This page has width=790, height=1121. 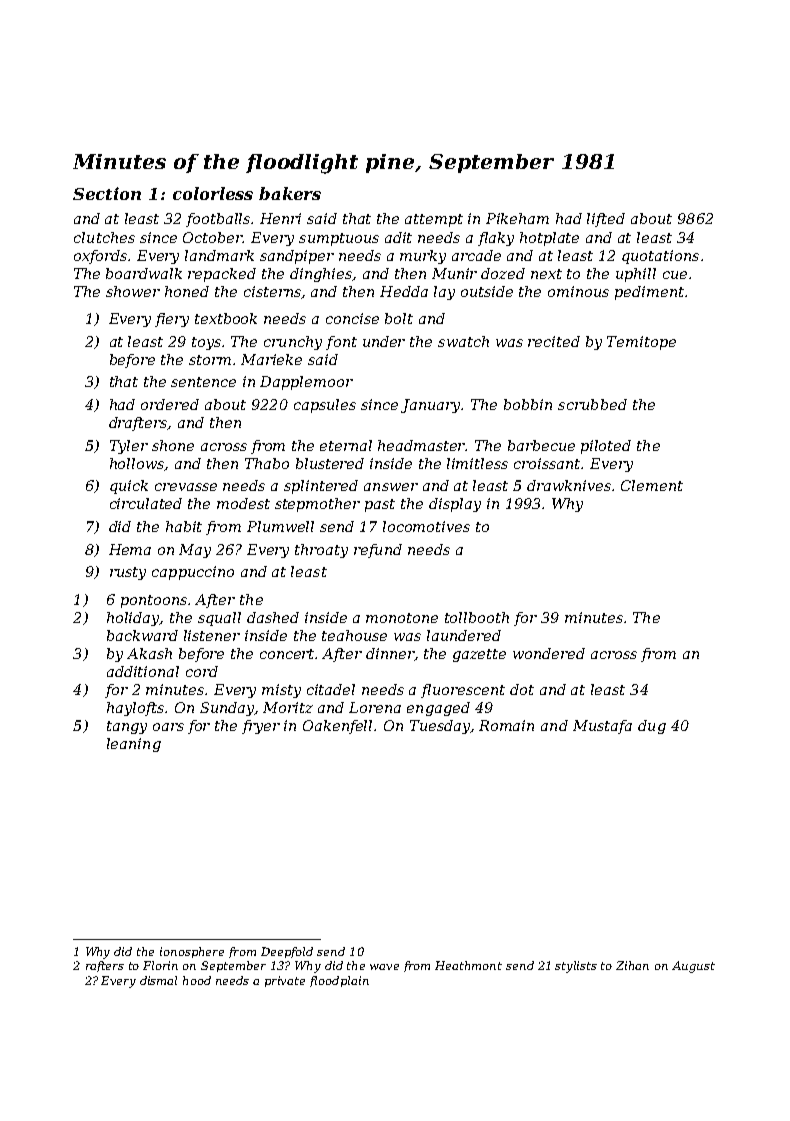 What do you see at coordinates (660, 257) in the page?
I see `quotations` at bounding box center [660, 257].
